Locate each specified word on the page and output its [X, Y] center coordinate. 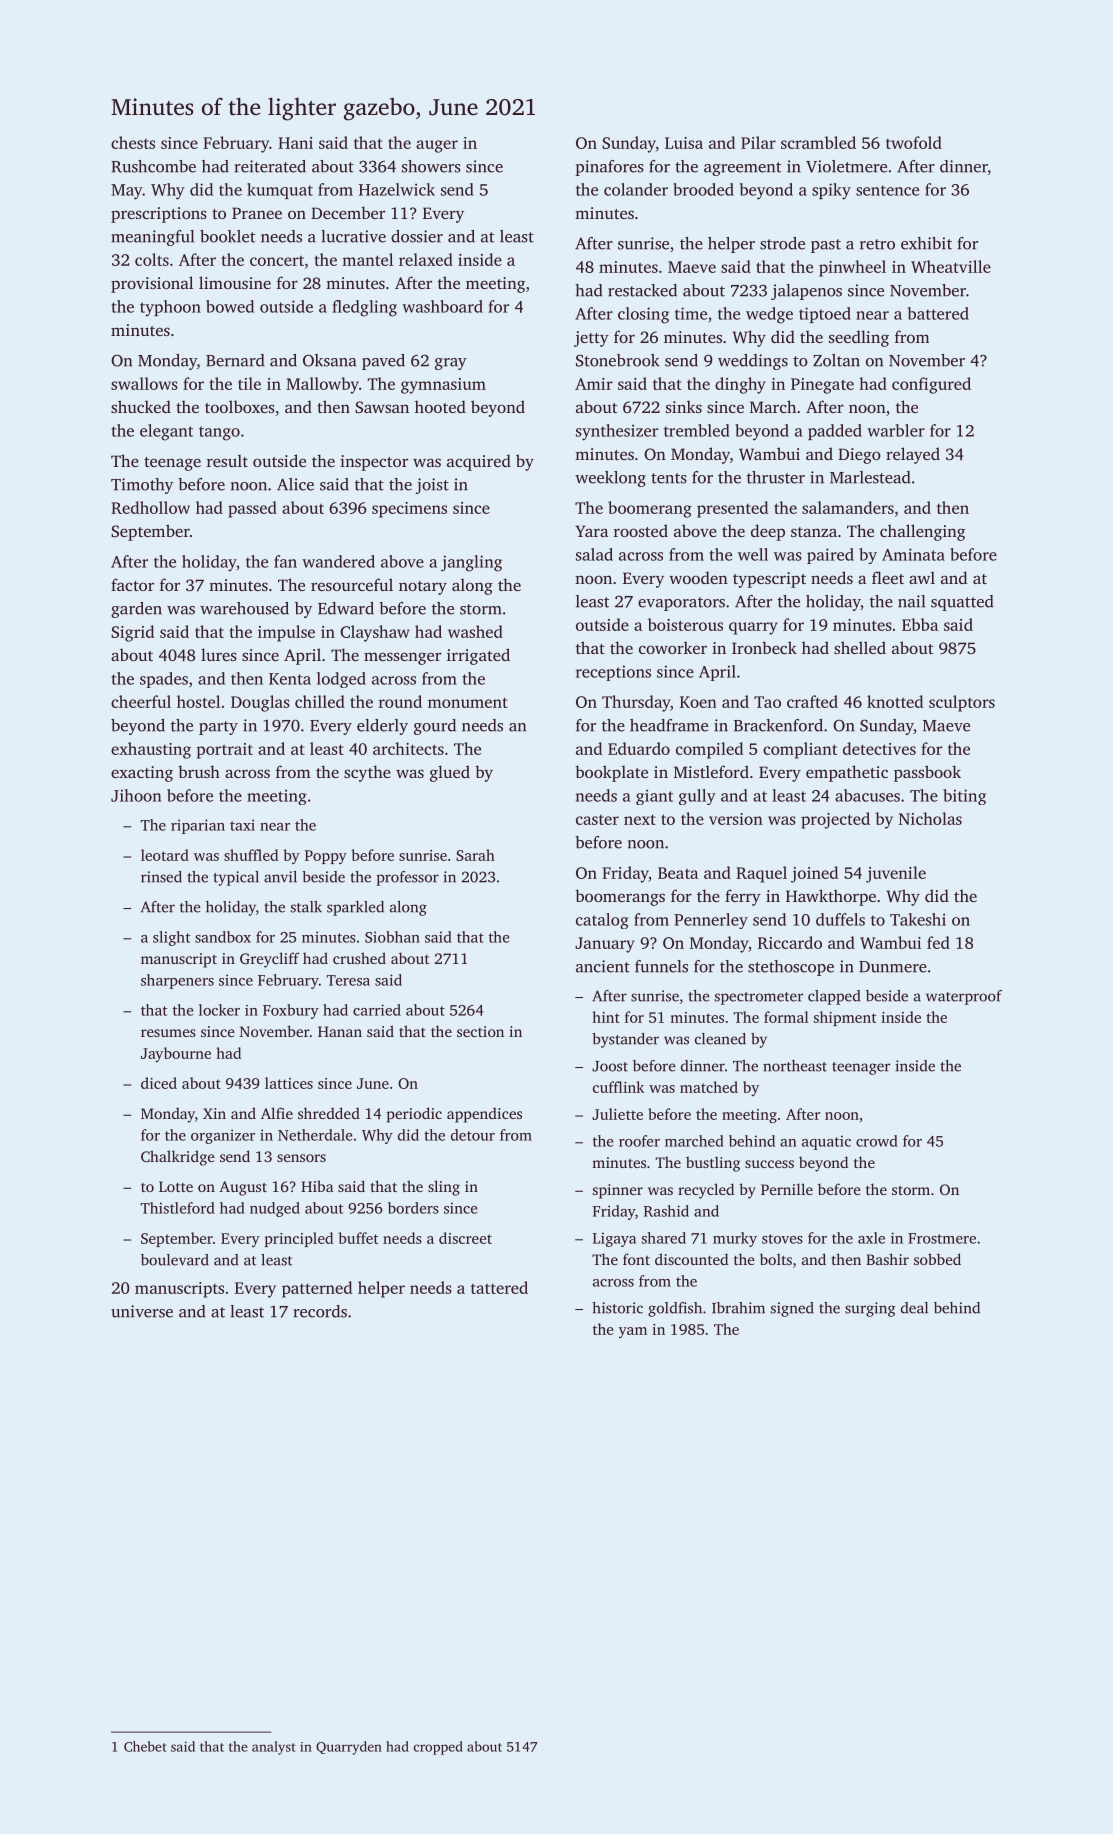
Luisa [684, 143]
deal [914, 1308]
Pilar [758, 142]
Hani [295, 143]
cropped [438, 1748]
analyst [274, 1748]
